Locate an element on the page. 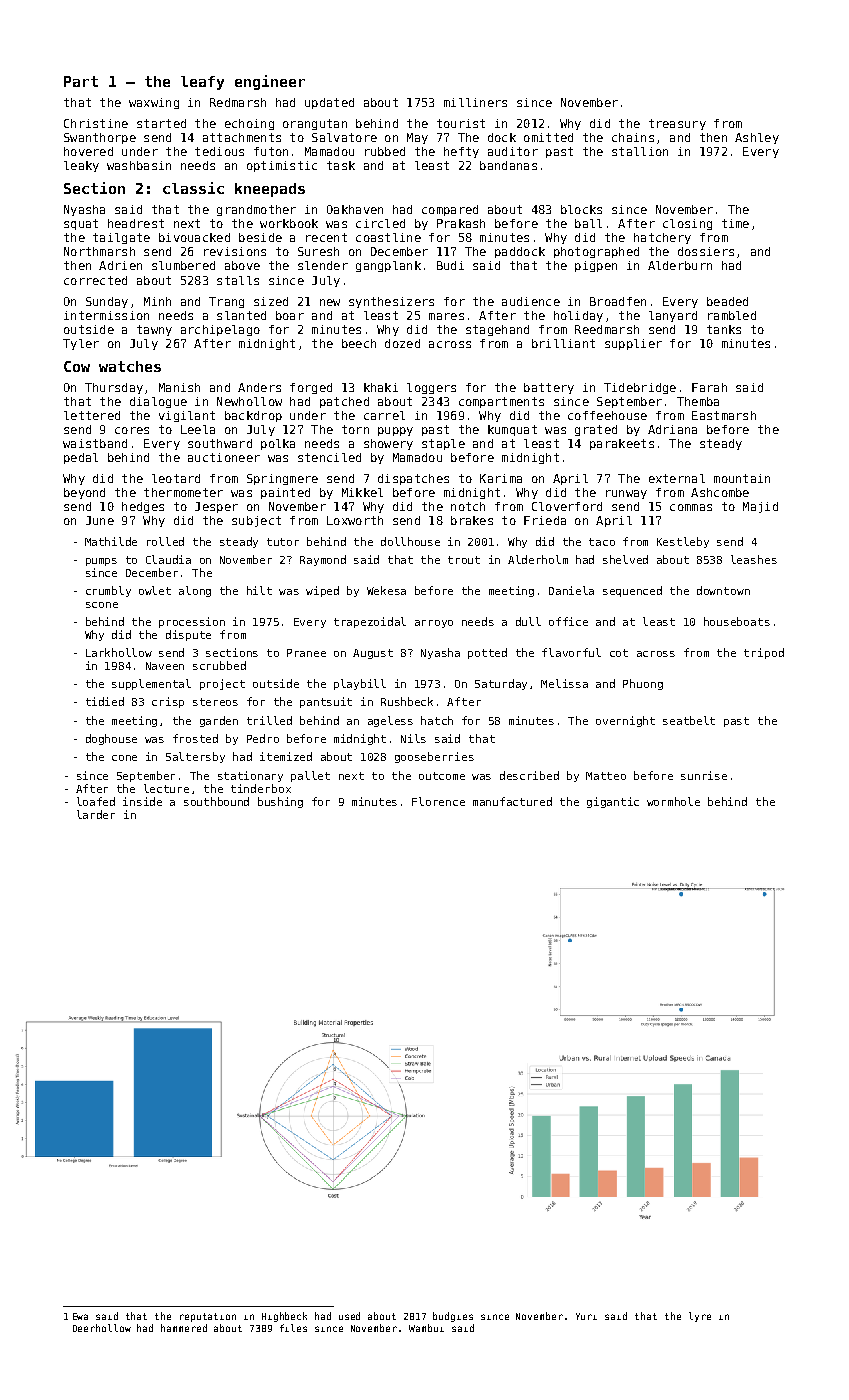 This image has height=1400, width=849. ball is located at coordinates (588, 223).
